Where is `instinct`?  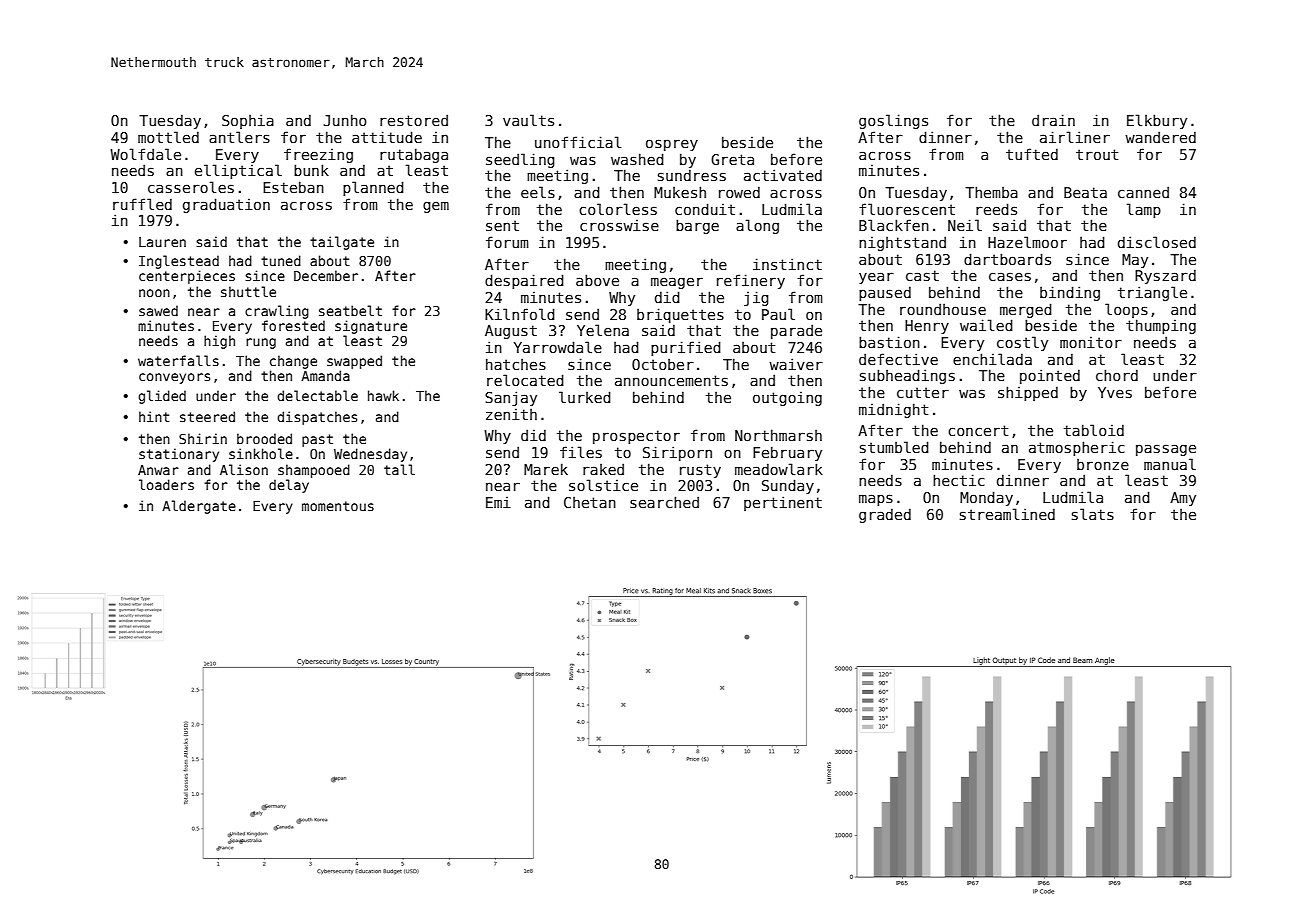
instinct is located at coordinates (787, 264).
